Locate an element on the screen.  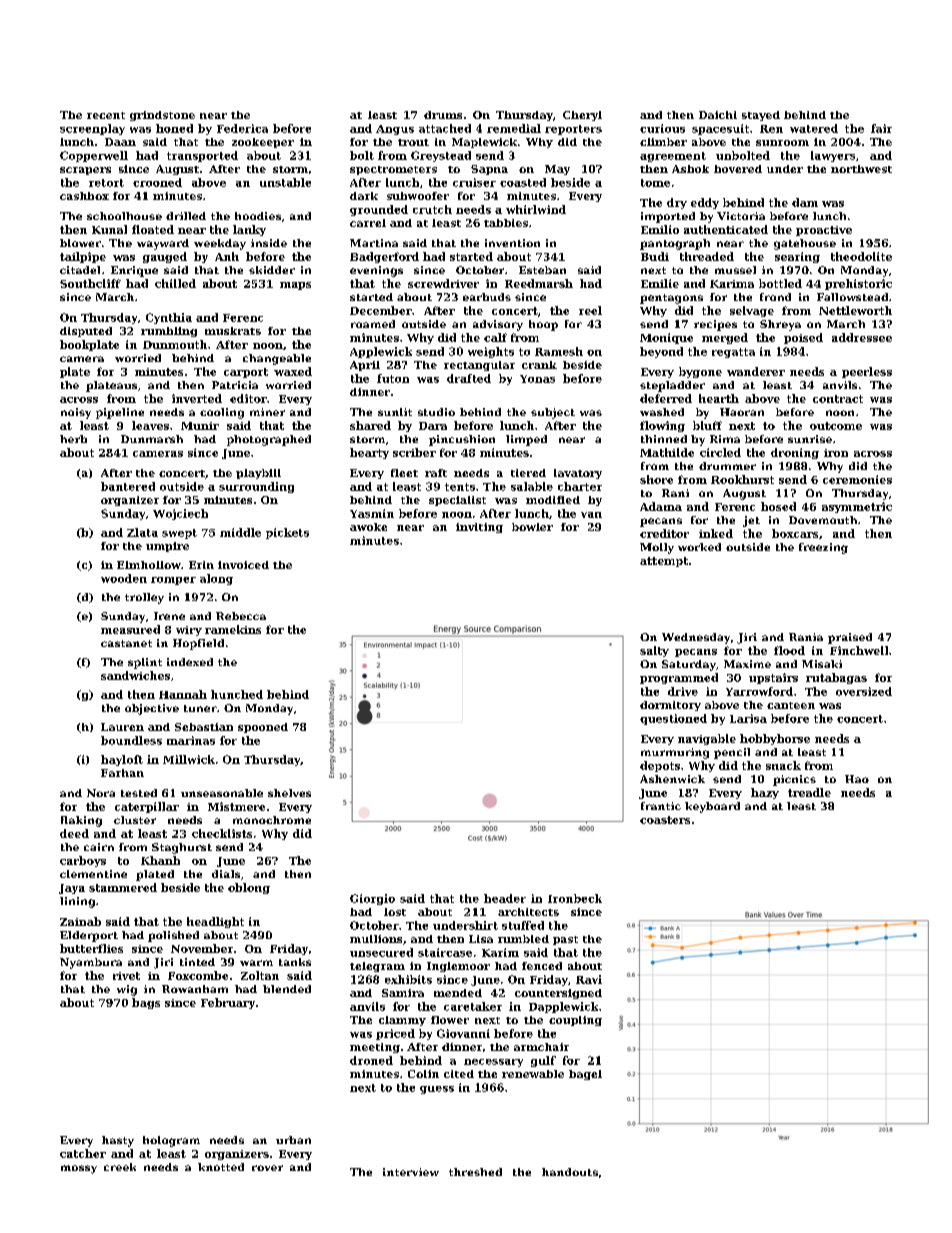
grindstone is located at coordinates (162, 116).
